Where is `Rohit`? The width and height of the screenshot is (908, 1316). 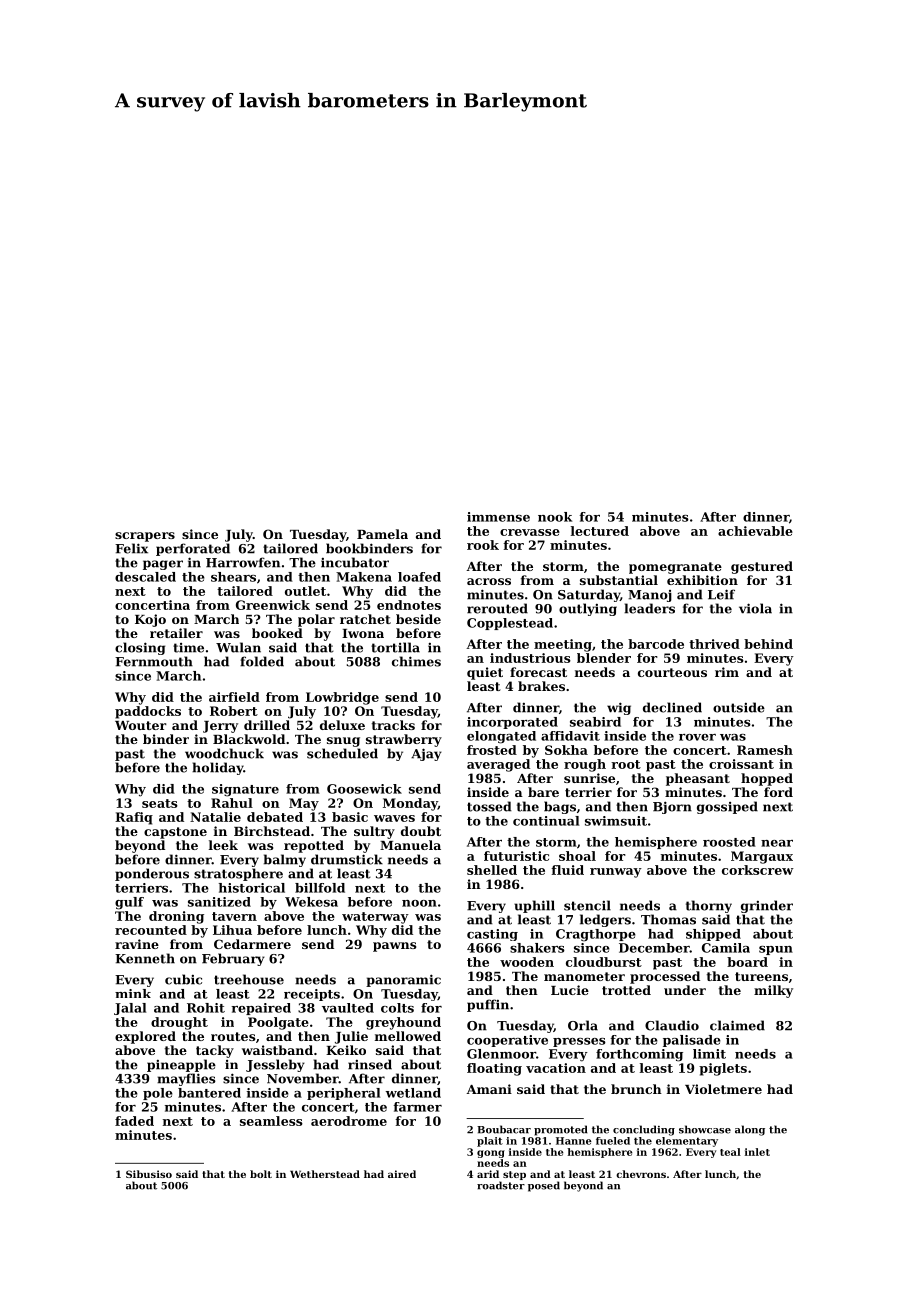
Rohit is located at coordinates (206, 1008).
